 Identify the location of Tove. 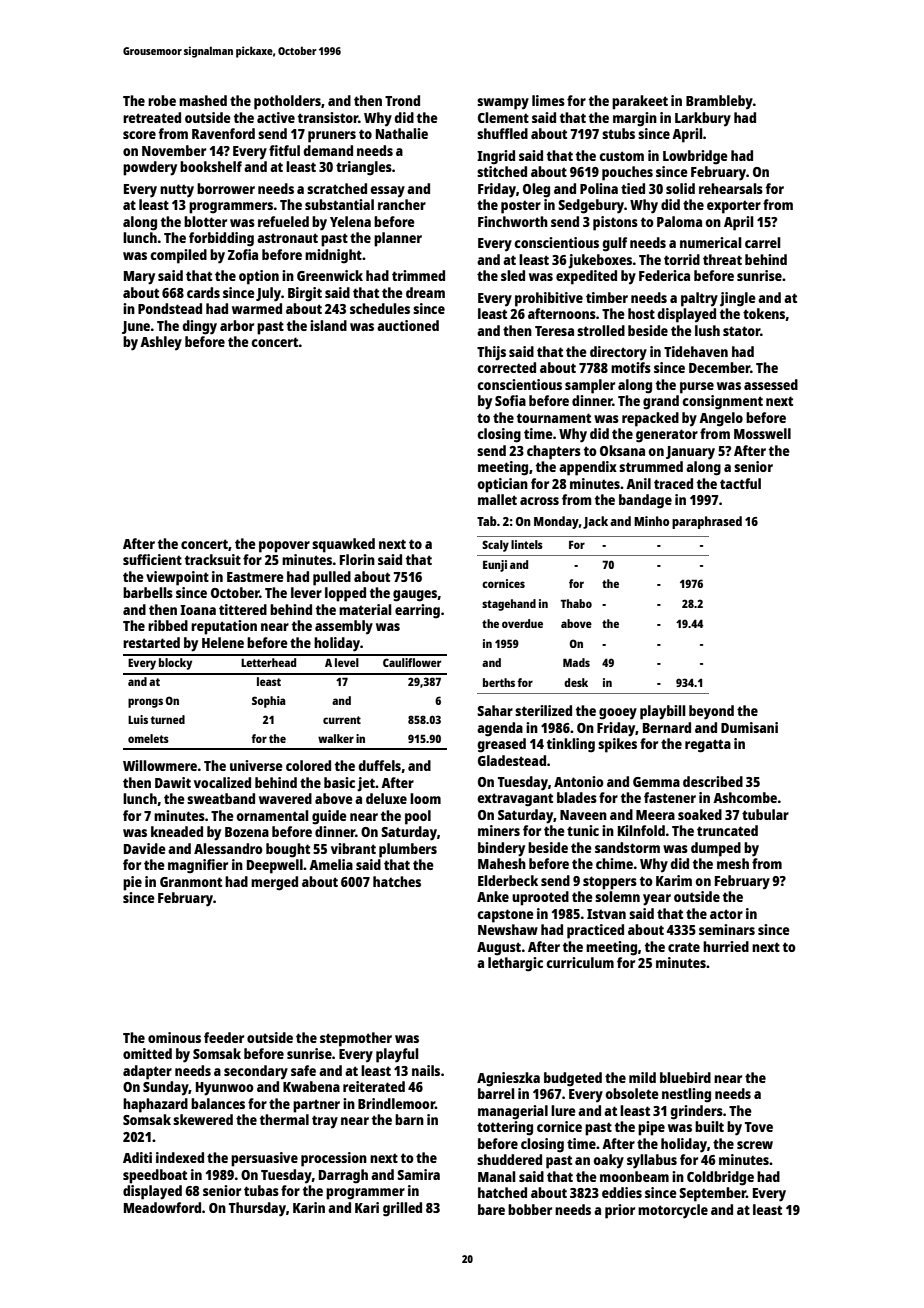
(759, 1127).
